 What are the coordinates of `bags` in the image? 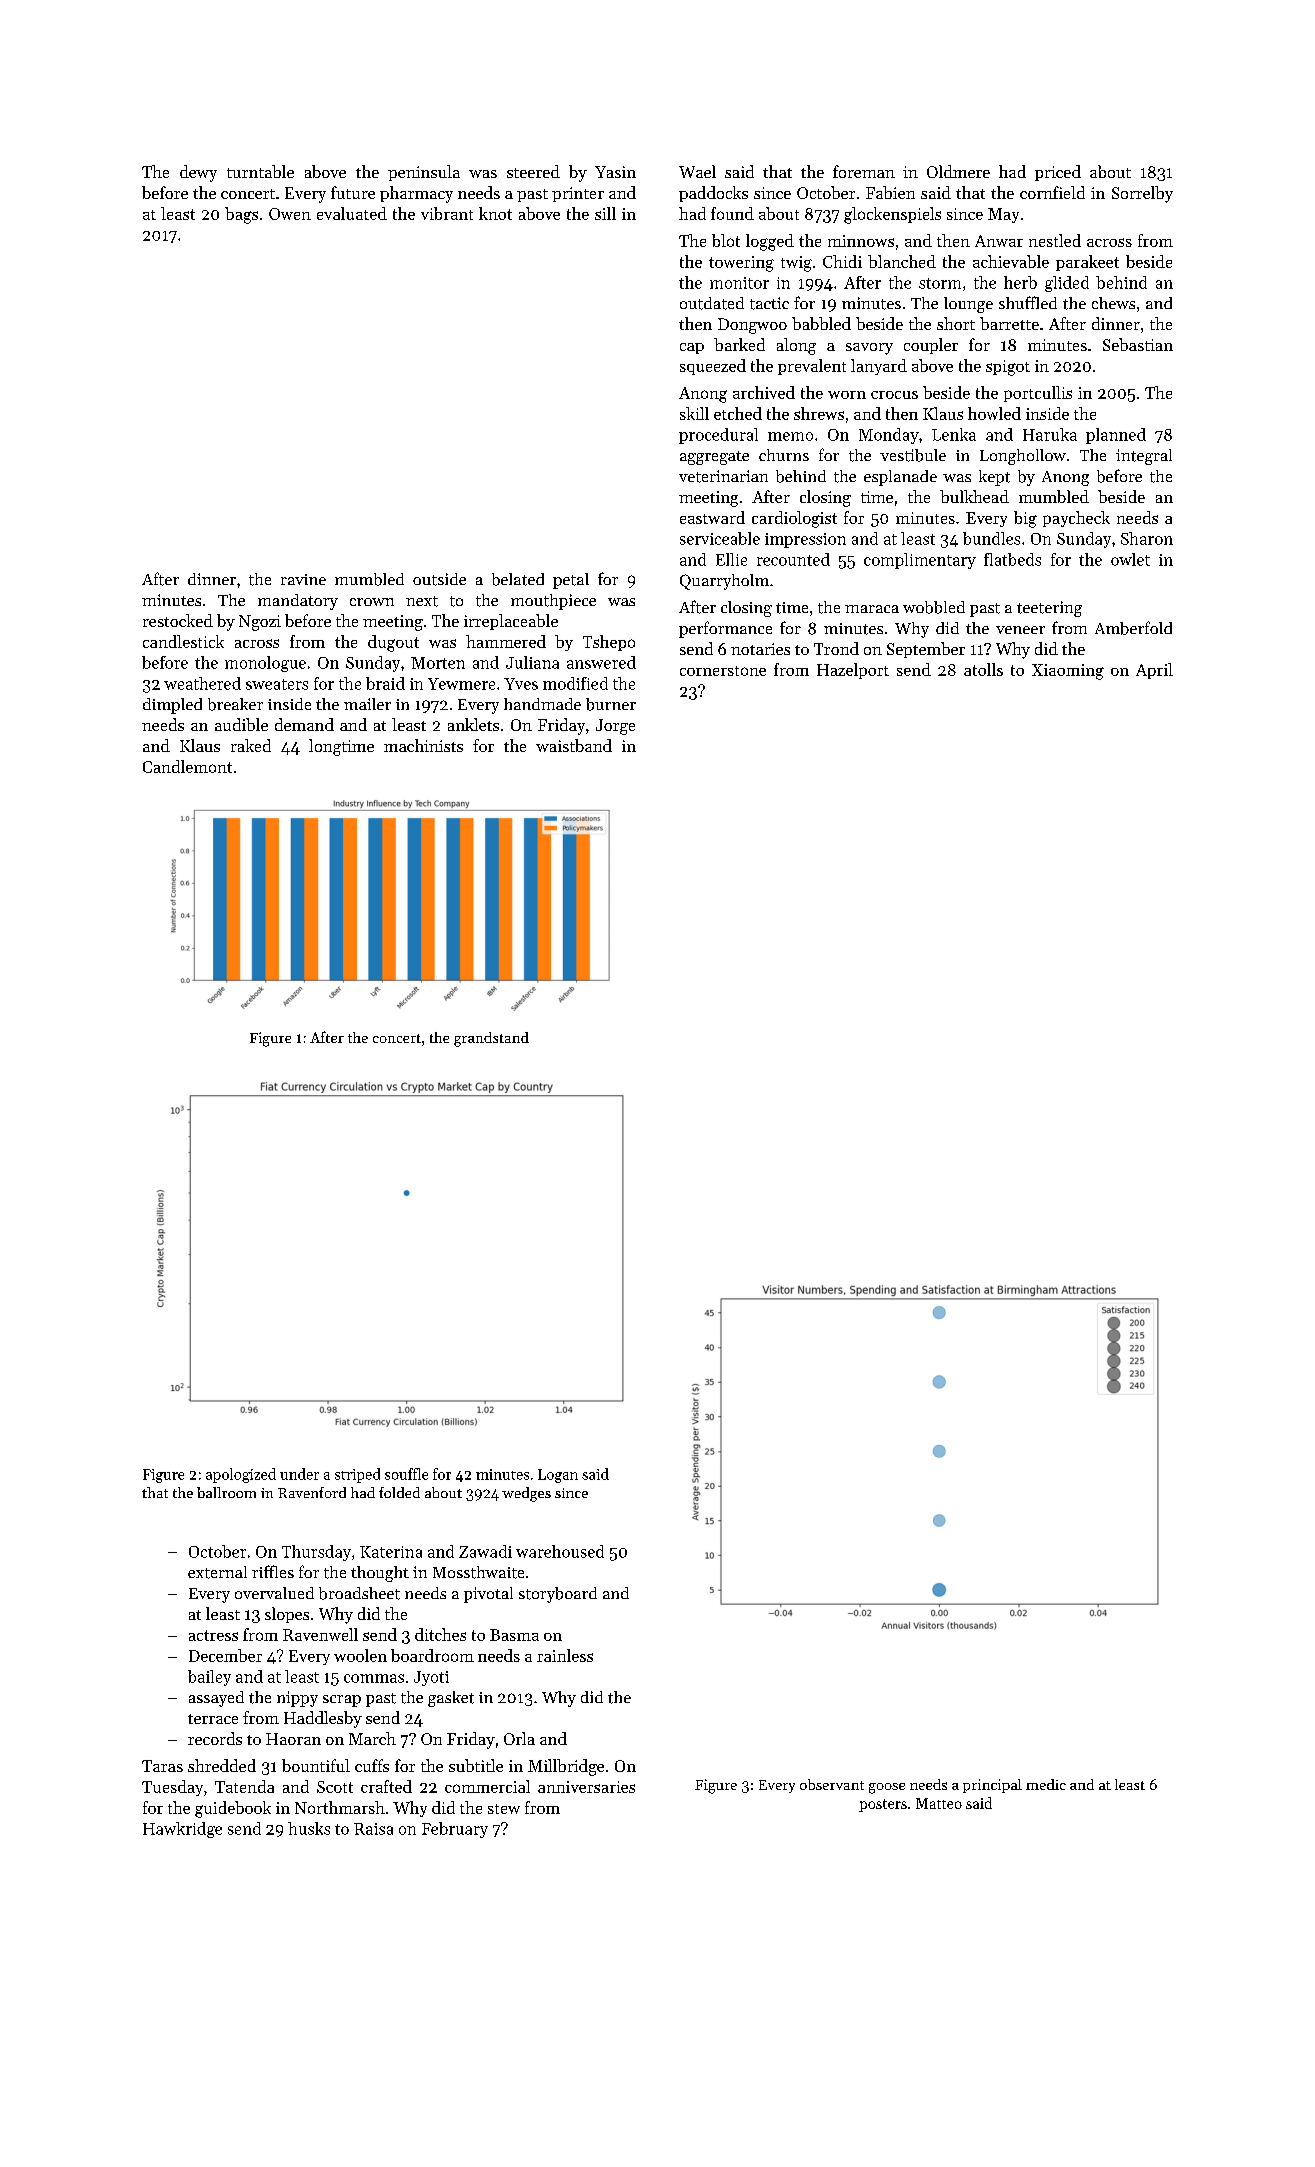 It's located at (241, 215).
